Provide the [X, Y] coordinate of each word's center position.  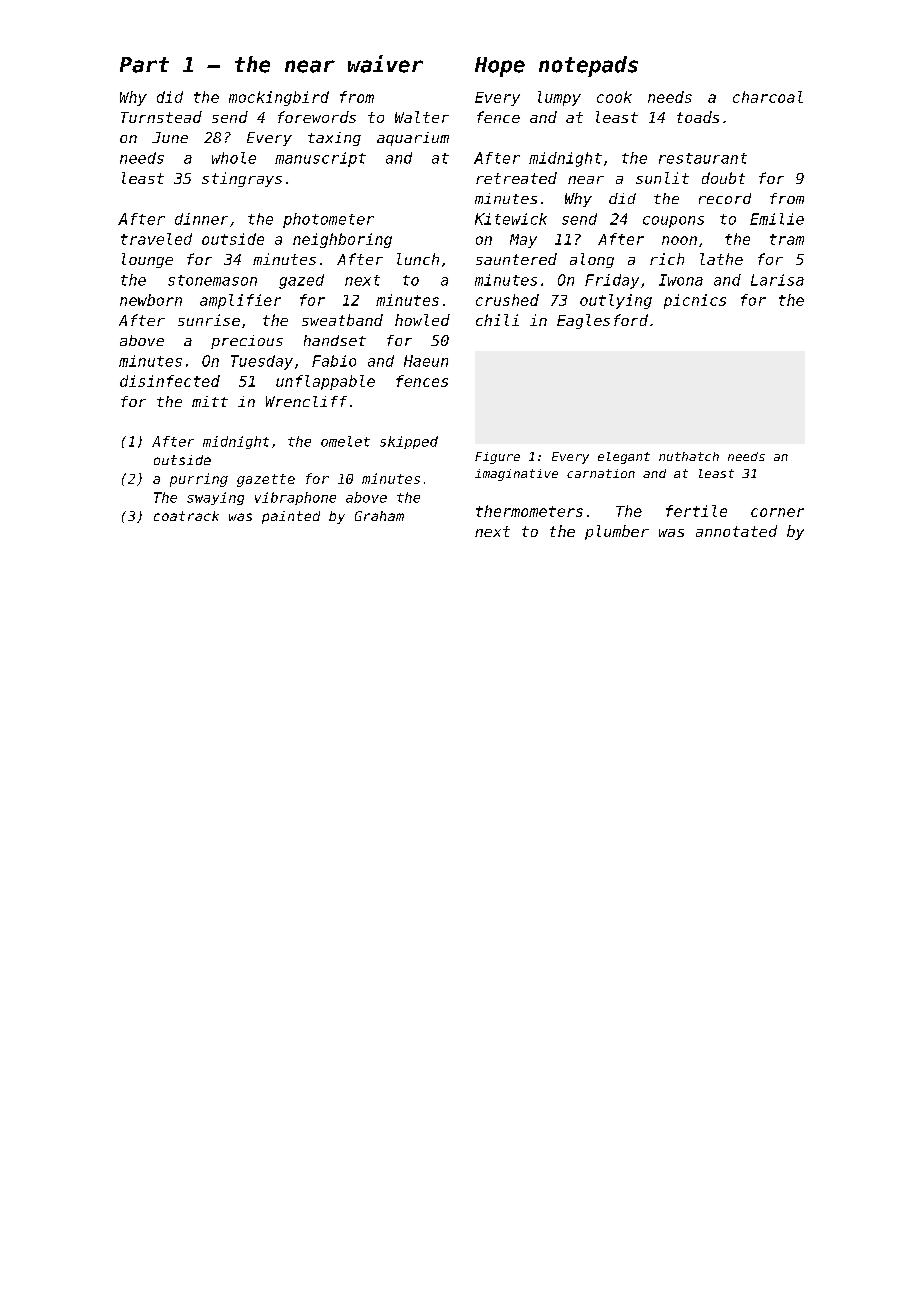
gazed [301, 281]
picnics [695, 301]
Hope [500, 67]
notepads [588, 66]
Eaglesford [602, 321]
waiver [385, 64]
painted [291, 517]
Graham [379, 516]
